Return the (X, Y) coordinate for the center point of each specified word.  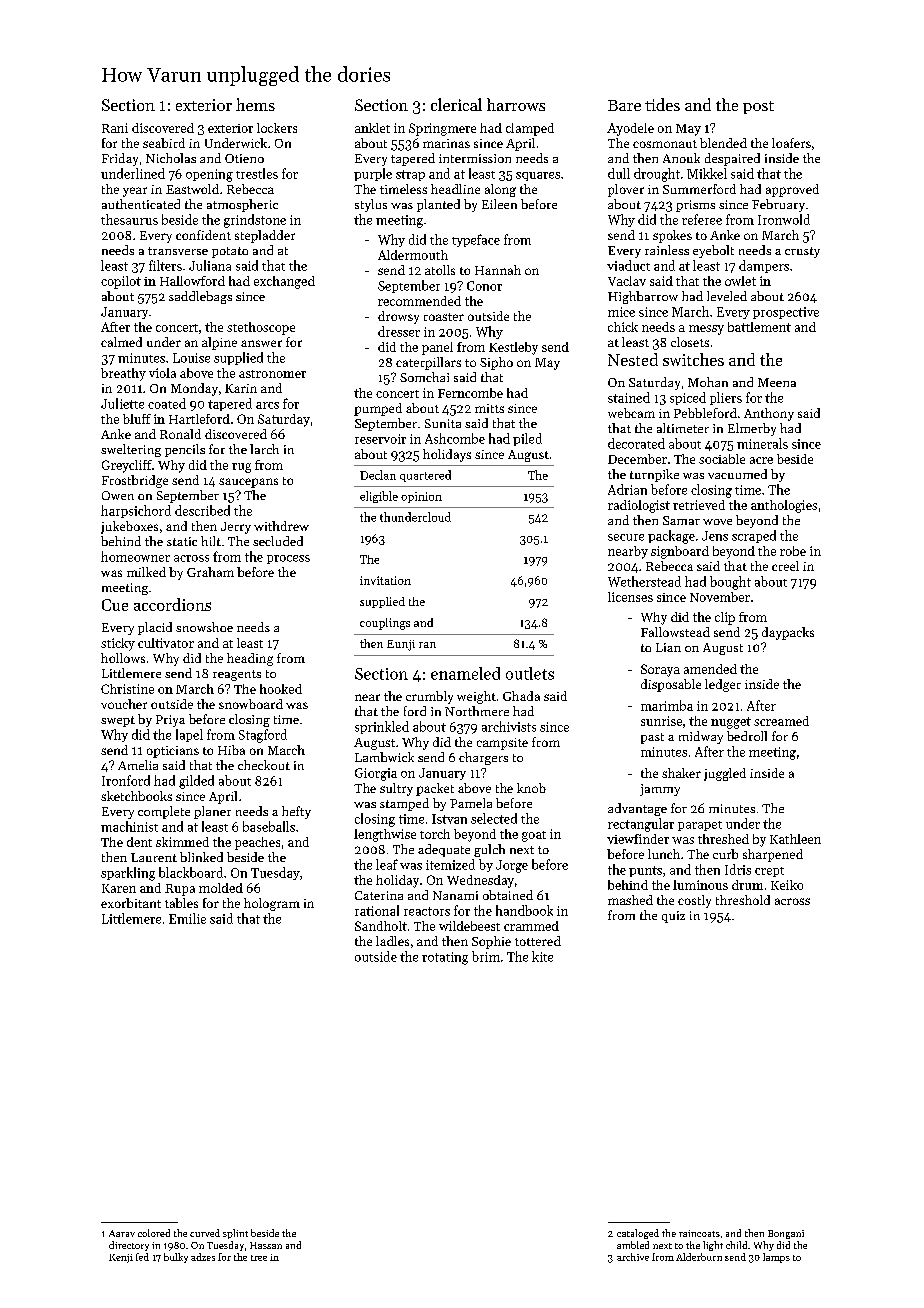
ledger (723, 685)
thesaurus (129, 219)
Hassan (266, 1245)
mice (621, 312)
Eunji (401, 645)
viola (162, 373)
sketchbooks (136, 796)
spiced (688, 398)
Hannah (498, 270)
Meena (777, 382)
